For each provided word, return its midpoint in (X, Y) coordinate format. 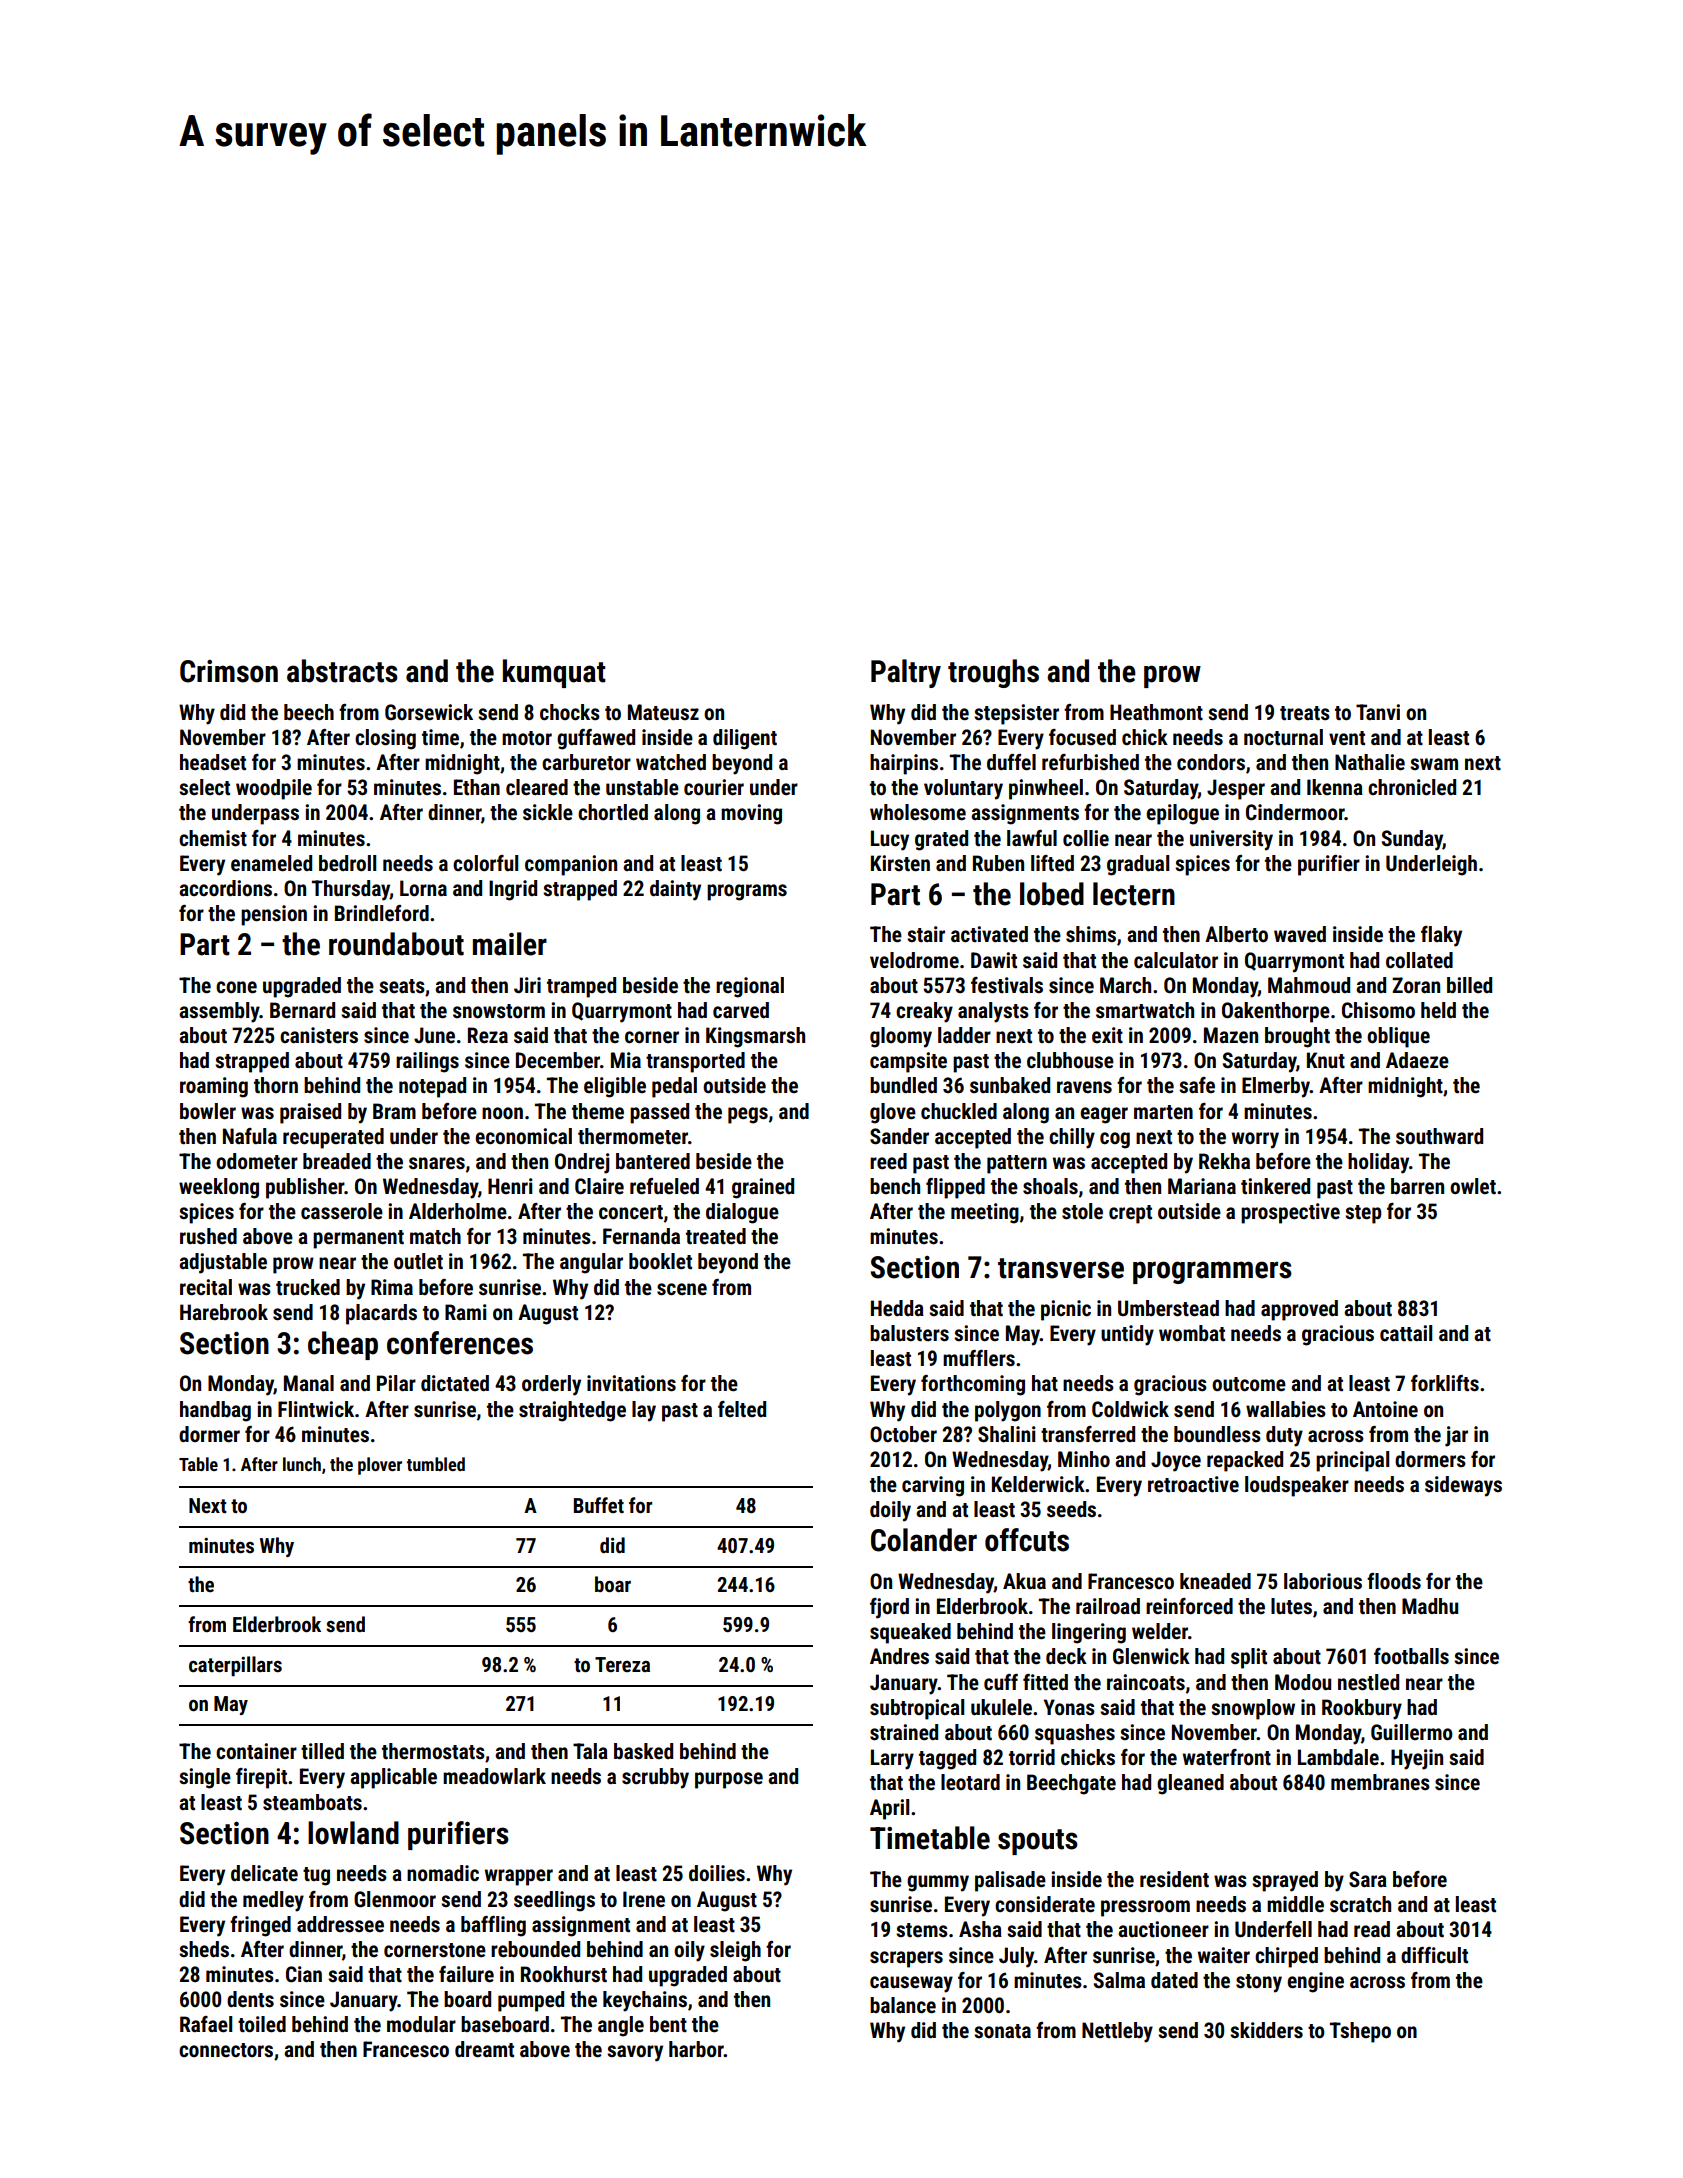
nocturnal (1283, 737)
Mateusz (663, 712)
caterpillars (235, 1666)
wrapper (519, 1877)
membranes (1380, 1782)
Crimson (229, 671)
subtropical (917, 1709)
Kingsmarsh (755, 1037)
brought (1297, 1037)
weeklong (219, 1188)
